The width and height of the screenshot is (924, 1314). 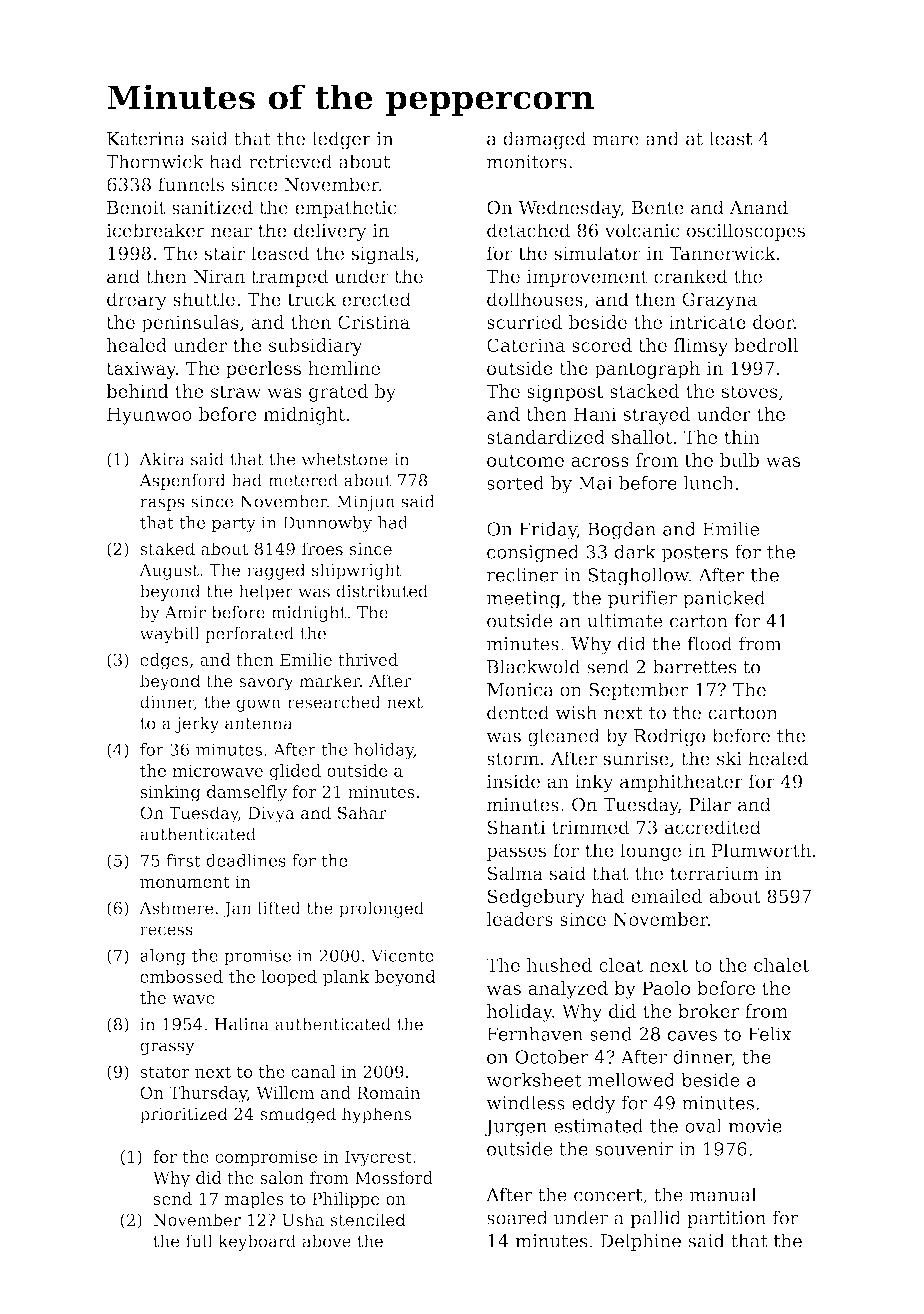 What do you see at coordinates (257, 1242) in the screenshot?
I see `keyboard` at bounding box center [257, 1242].
